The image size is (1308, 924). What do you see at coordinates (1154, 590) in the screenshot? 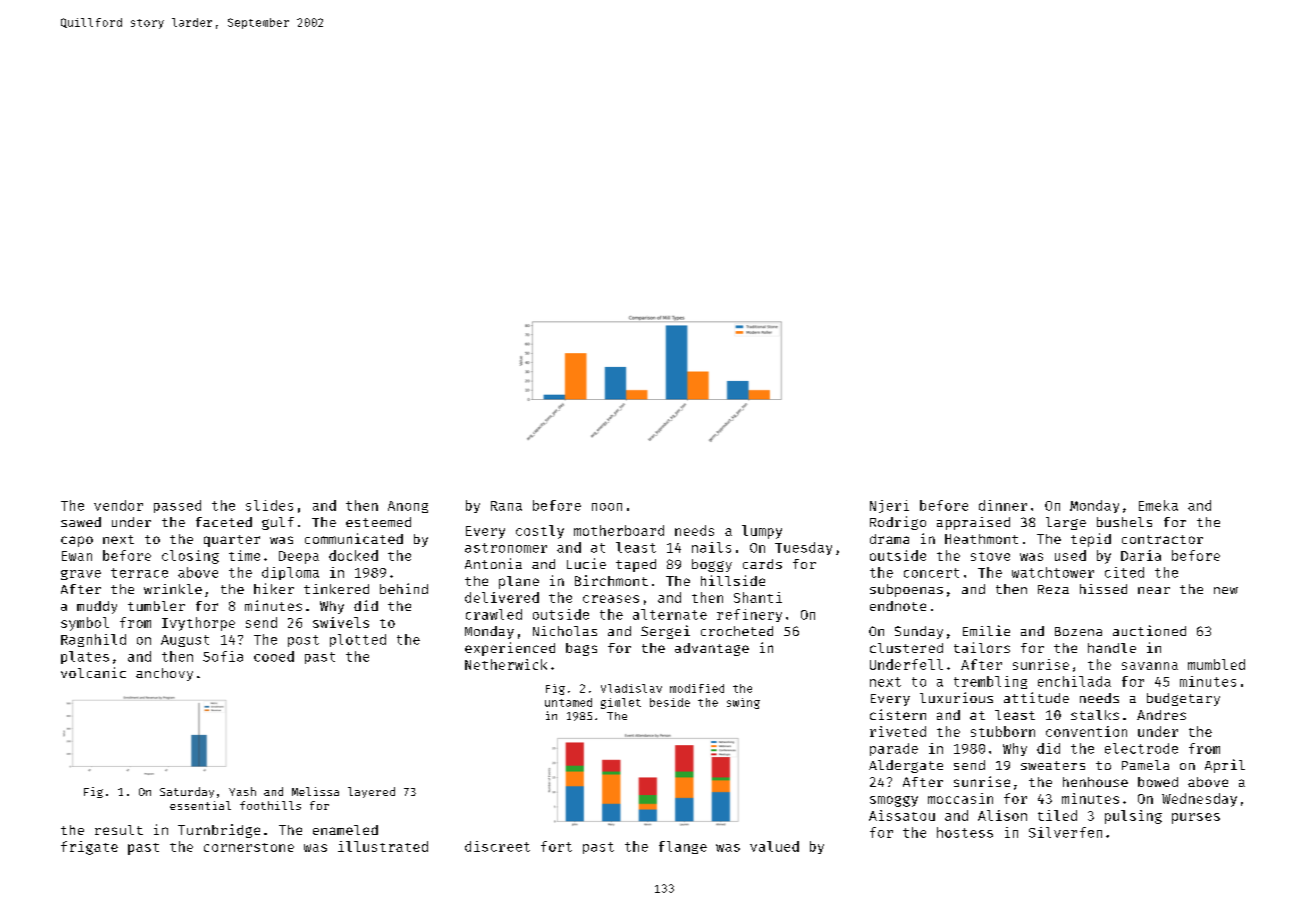
I see `near` at bounding box center [1154, 590].
